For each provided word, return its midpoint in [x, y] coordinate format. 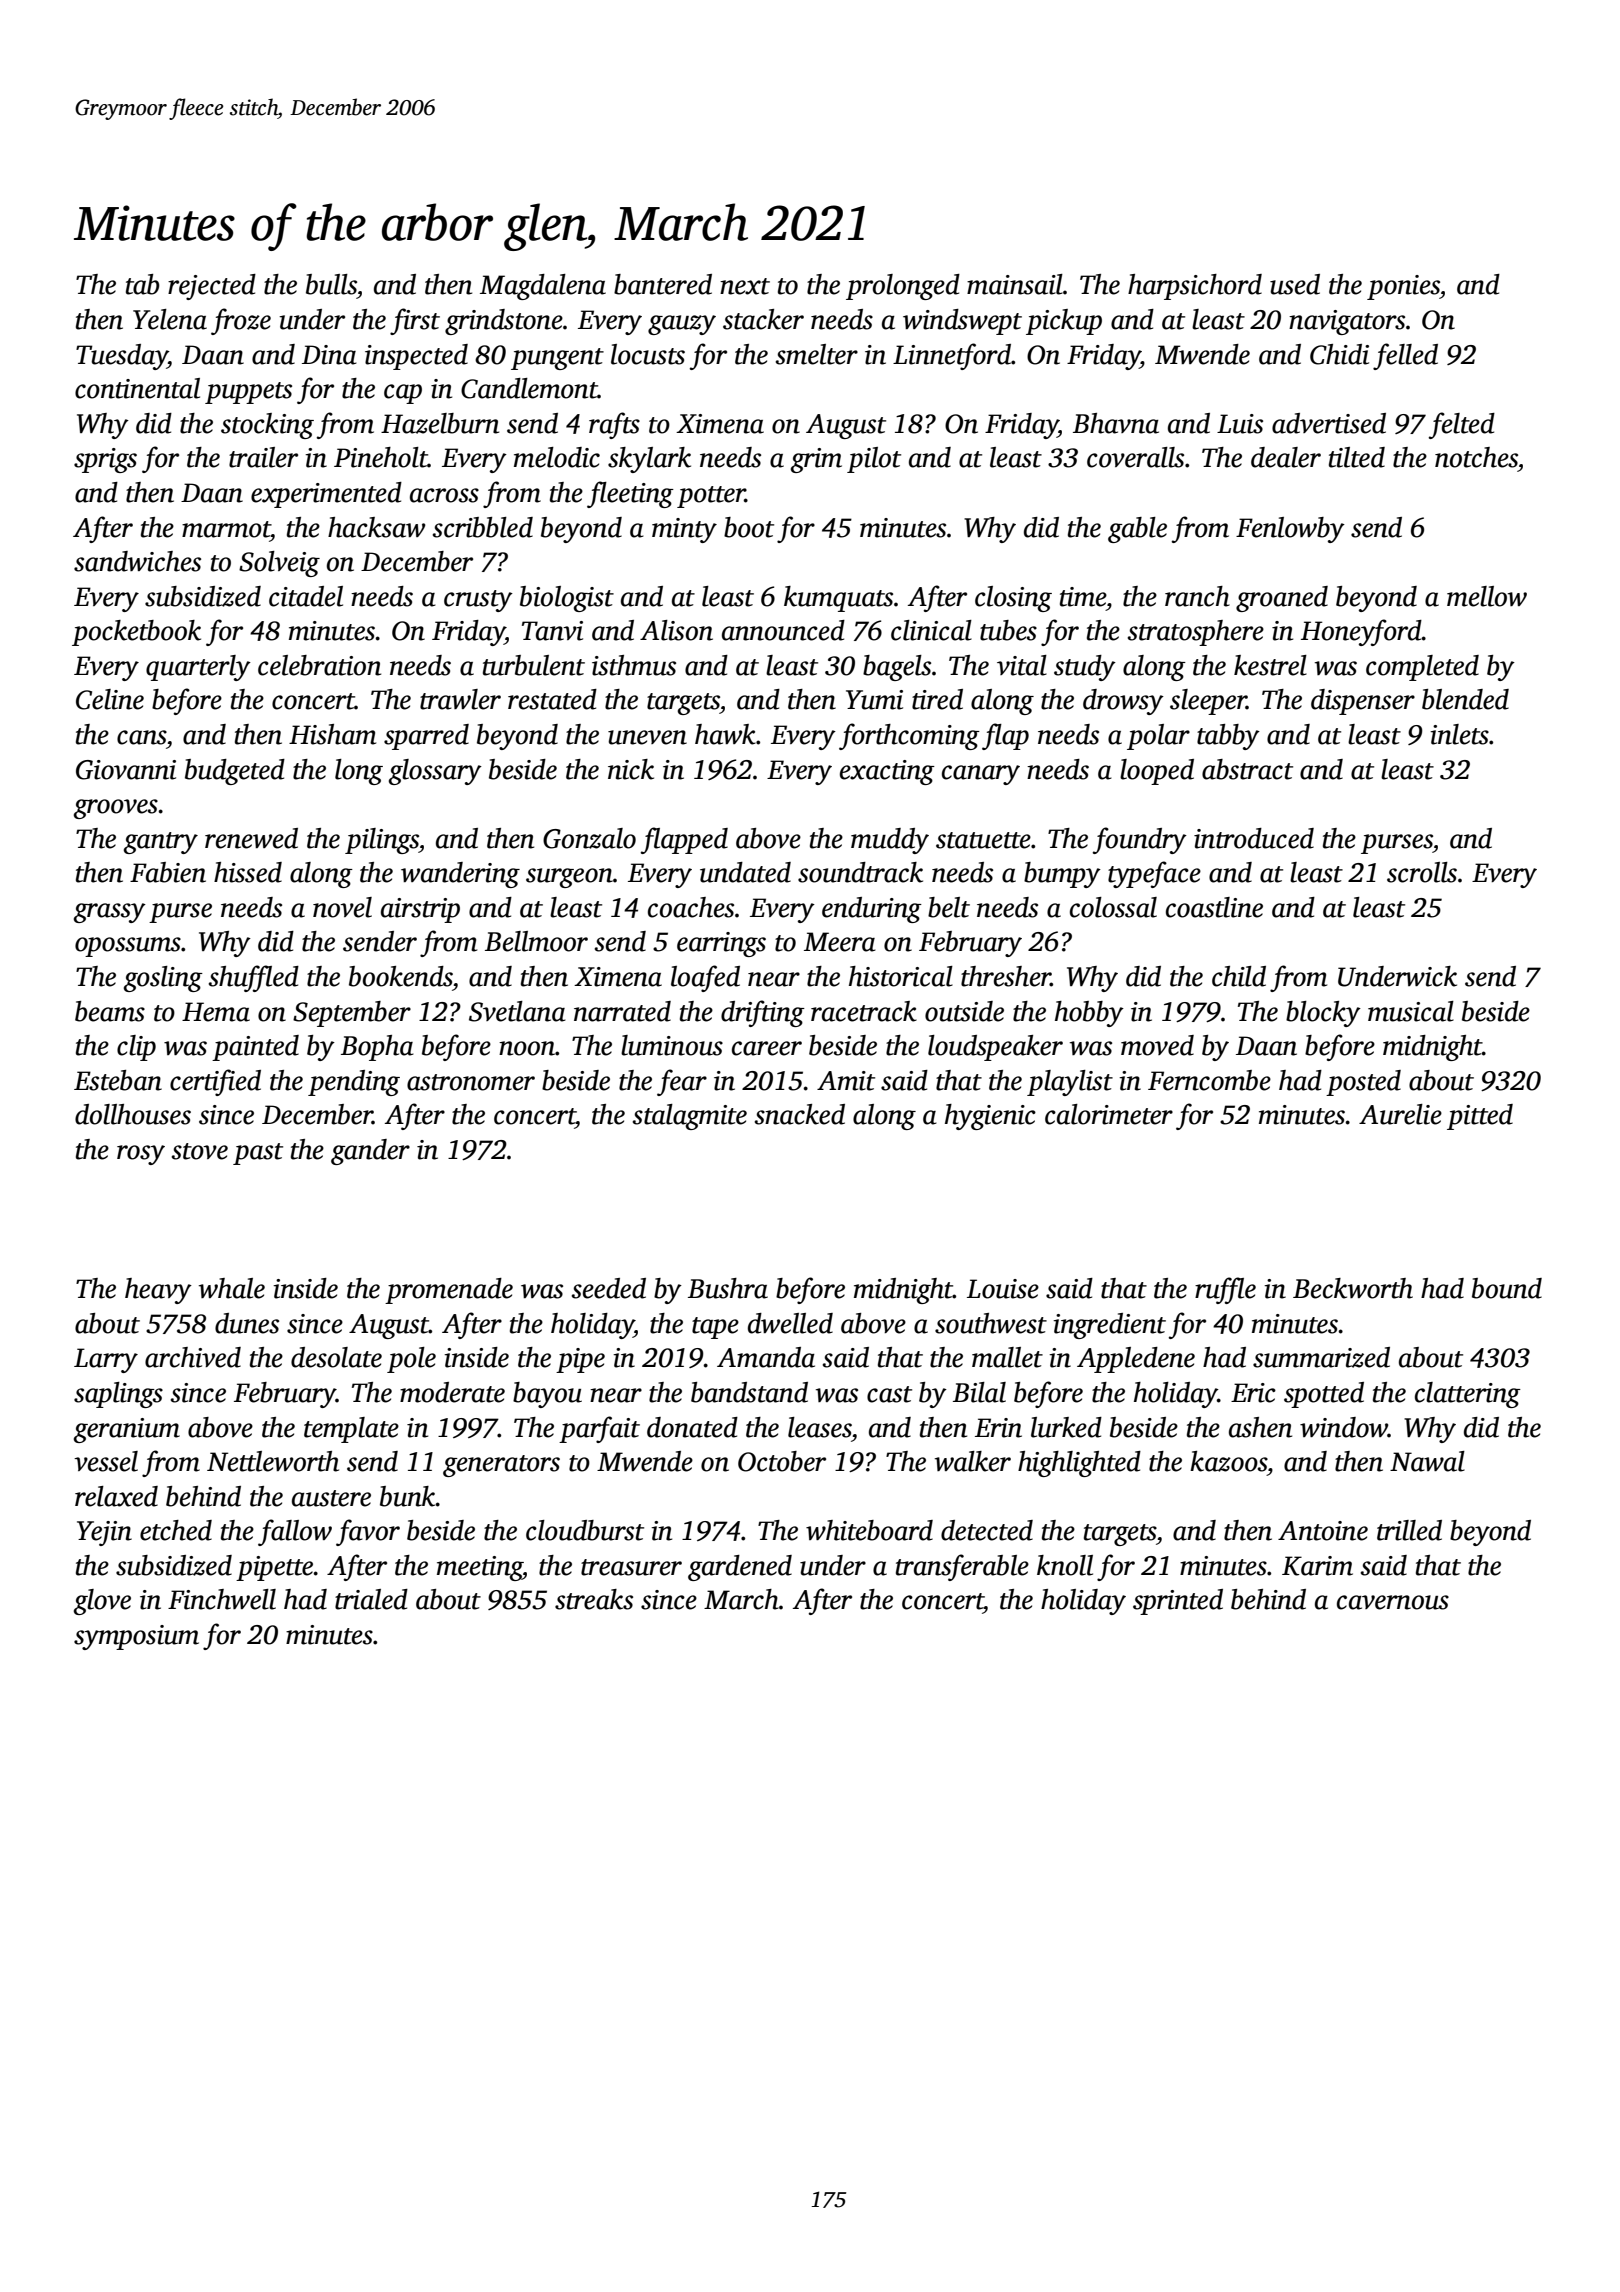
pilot [874, 460]
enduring [872, 910]
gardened [740, 1568]
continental [137, 388]
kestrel [1270, 665]
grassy [110, 913]
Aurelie [1400, 1114]
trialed [371, 1599]
